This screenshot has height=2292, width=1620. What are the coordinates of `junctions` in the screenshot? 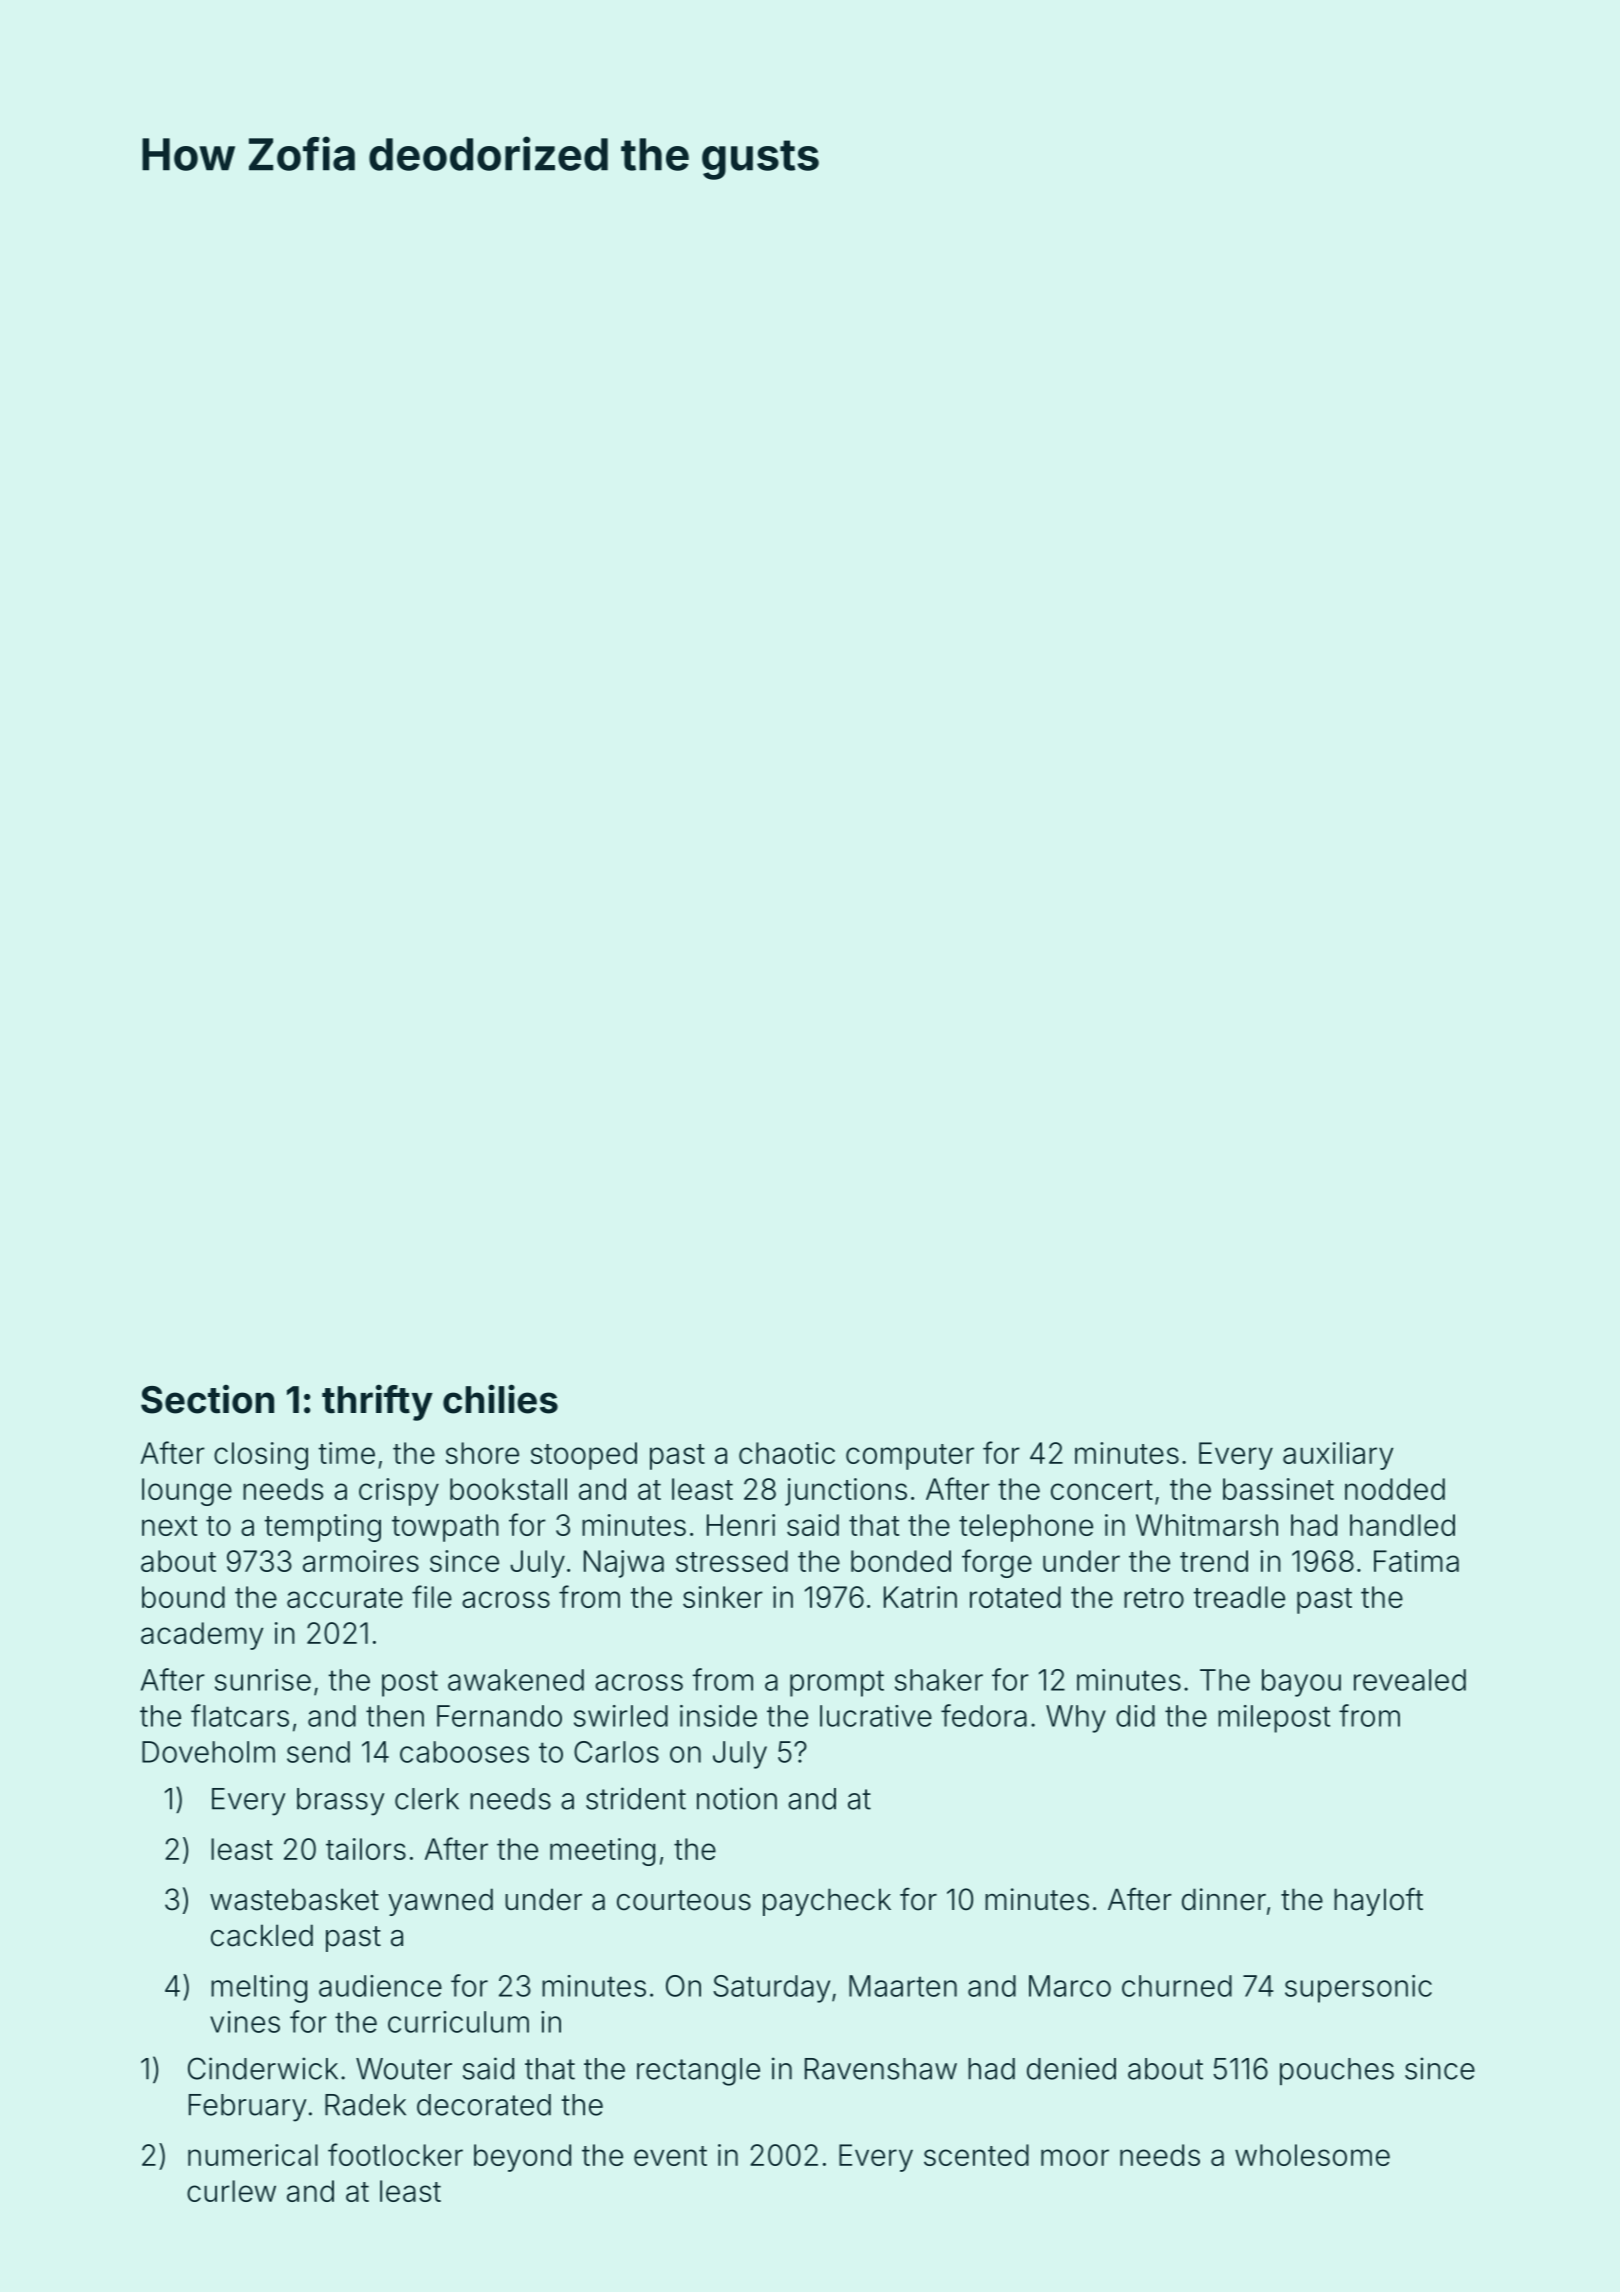 It's located at (846, 1492).
